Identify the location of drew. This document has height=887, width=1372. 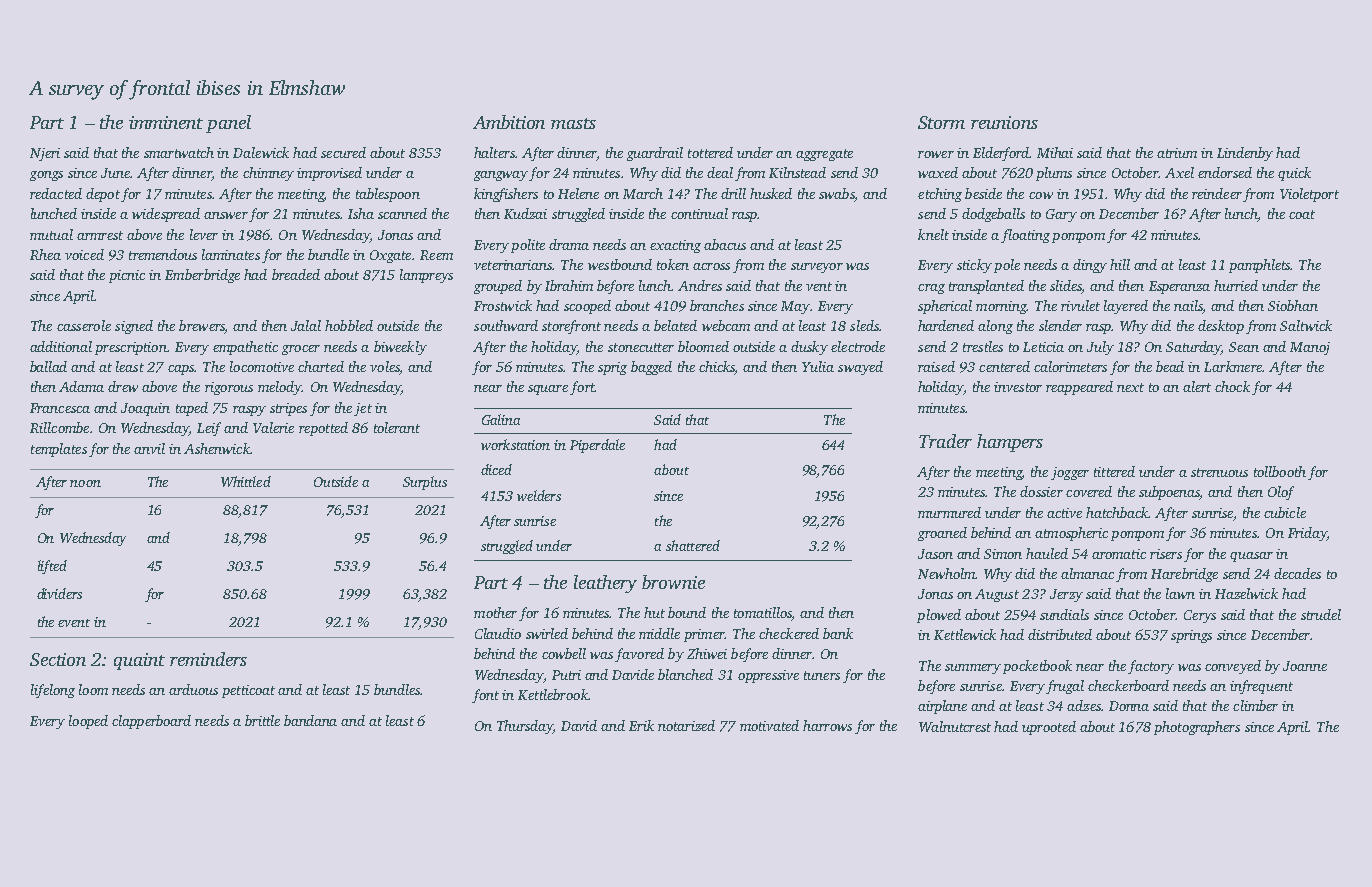
(123, 386).
